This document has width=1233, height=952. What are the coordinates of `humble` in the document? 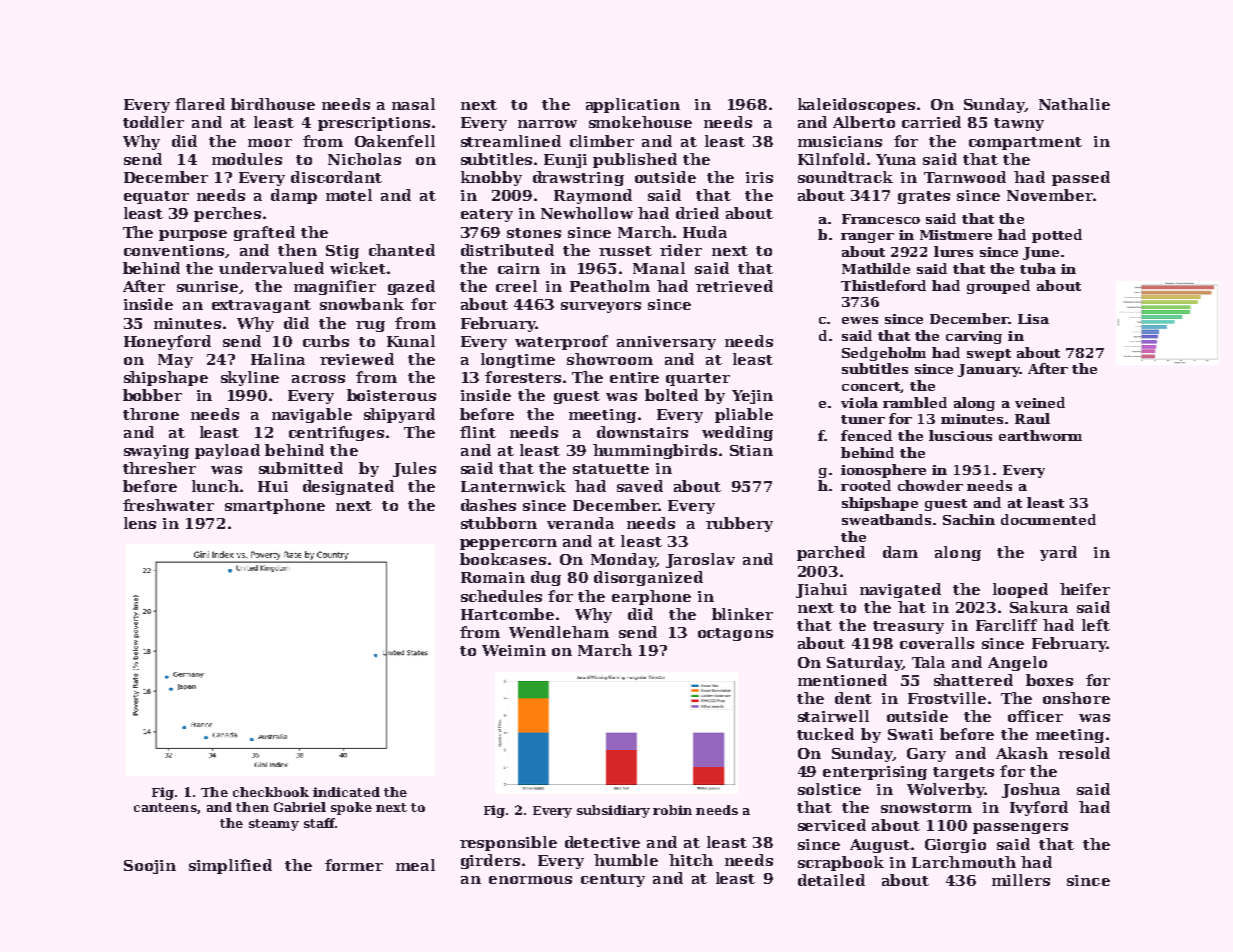 It's located at (626, 860).
